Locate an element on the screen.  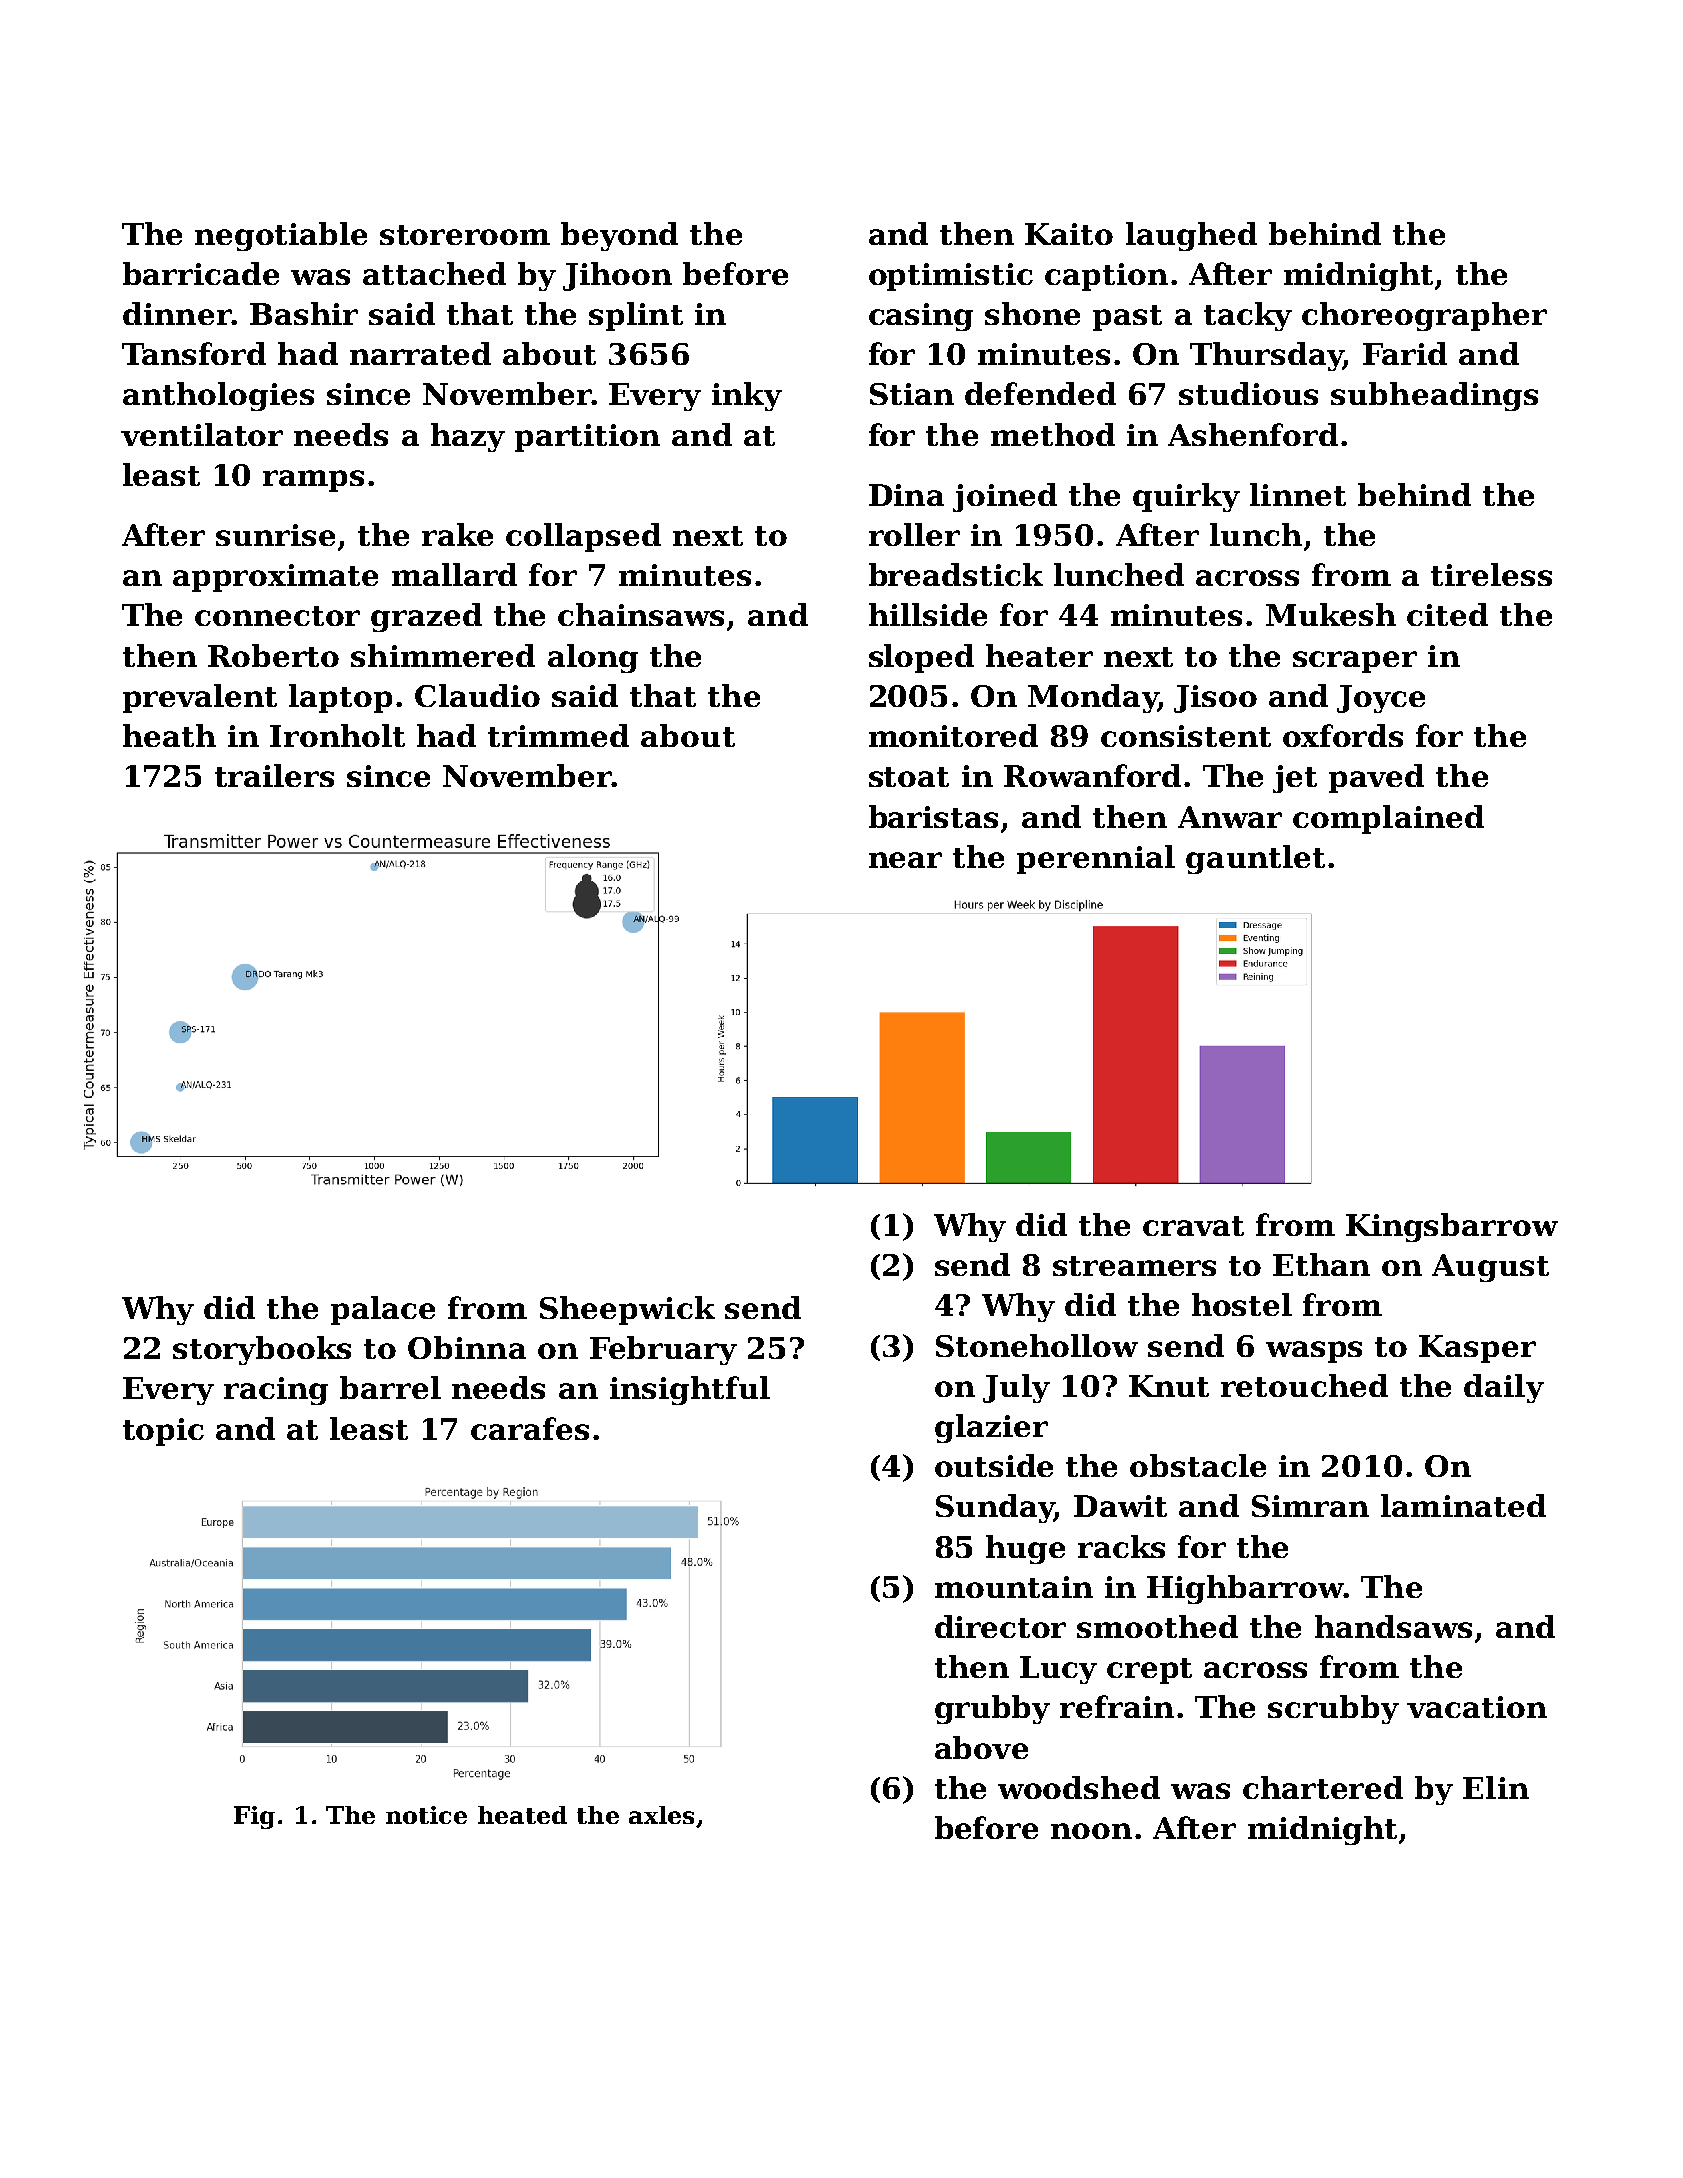
optimistic is located at coordinates (951, 277).
